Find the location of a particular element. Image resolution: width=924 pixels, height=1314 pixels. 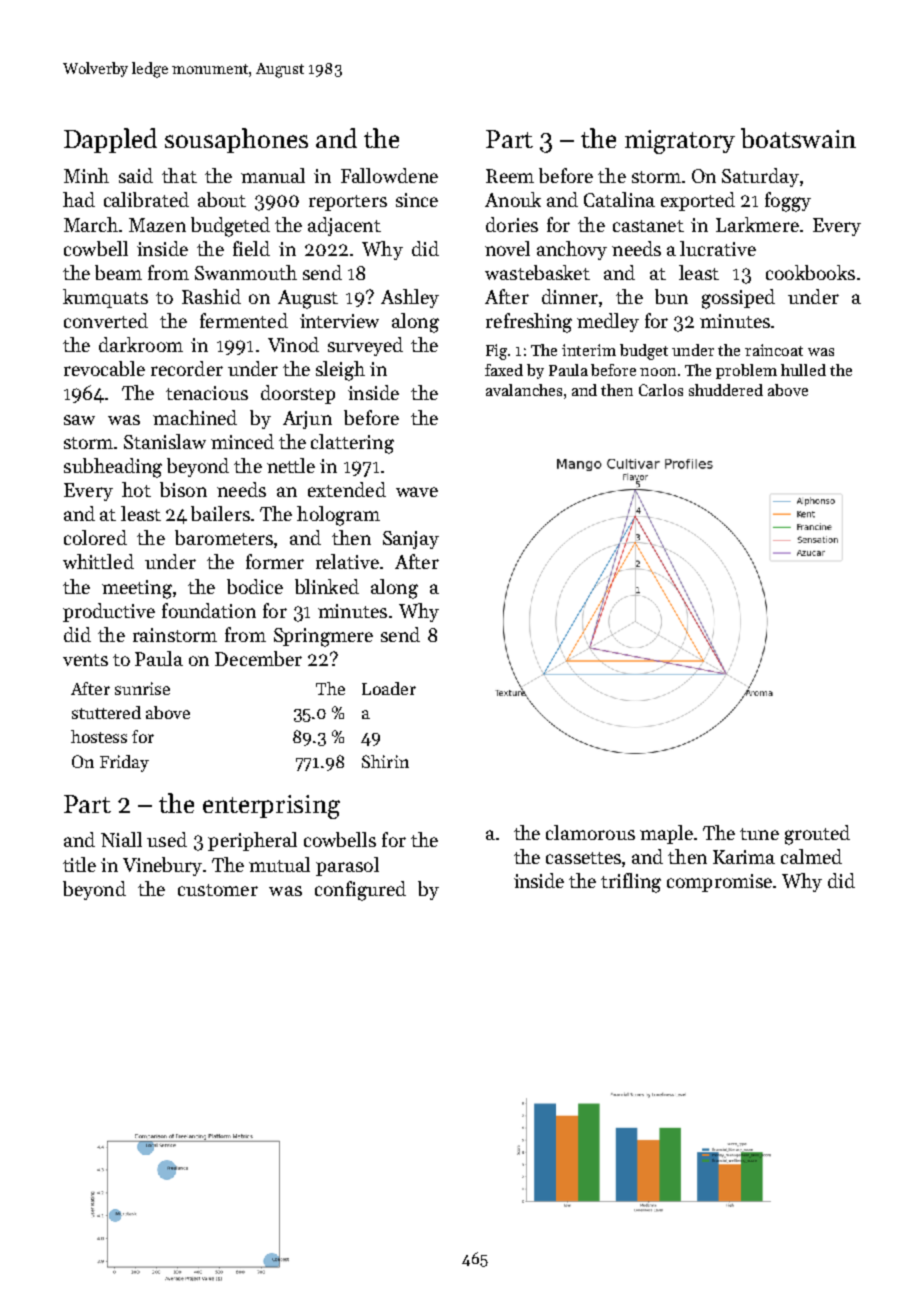

Sanjay is located at coordinates (411, 540).
